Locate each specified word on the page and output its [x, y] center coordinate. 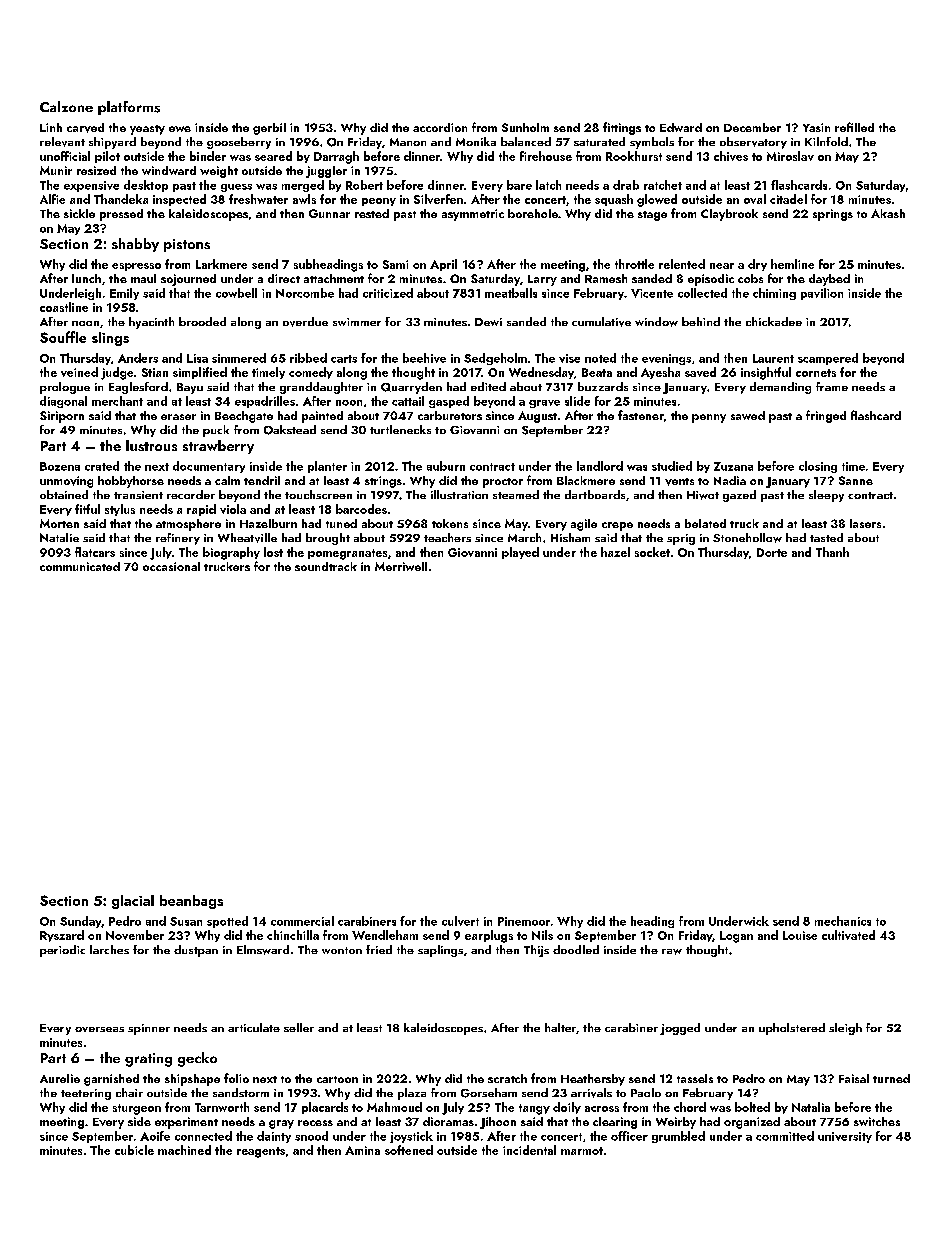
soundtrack [326, 566]
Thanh [832, 552]
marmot [582, 1151]
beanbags [191, 902]
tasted [826, 537]
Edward [681, 127]
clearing [615, 1123]
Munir [56, 170]
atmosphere [188, 525]
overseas [99, 1029]
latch [548, 185]
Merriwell [401, 566]
